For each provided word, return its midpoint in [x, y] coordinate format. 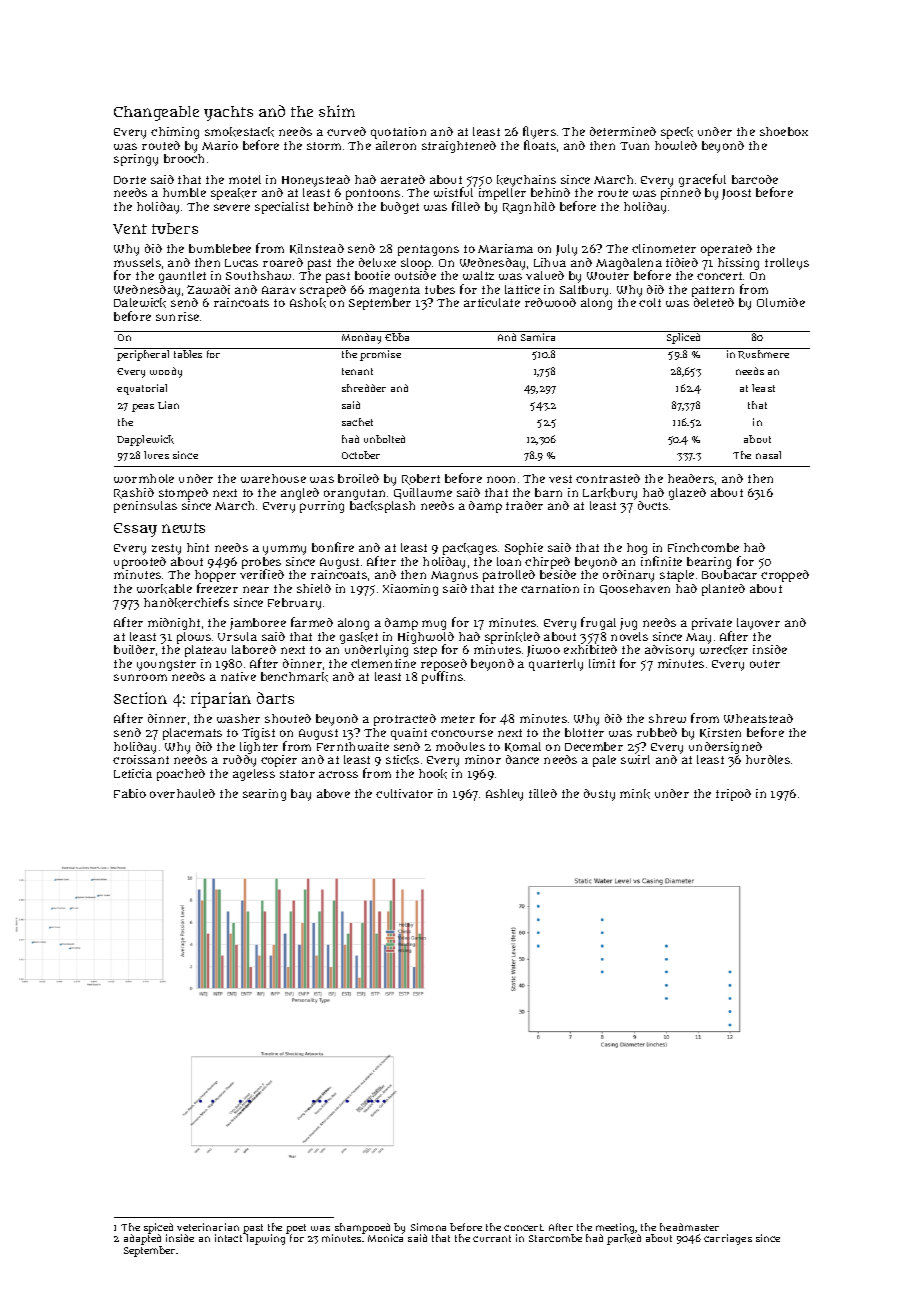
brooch [184, 158]
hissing [738, 264]
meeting [616, 1228]
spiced [158, 1228]
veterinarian [208, 1227]
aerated [403, 179]
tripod [733, 795]
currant [492, 1238]
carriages [728, 1239]
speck [677, 133]
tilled [543, 793]
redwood [550, 302]
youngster [166, 665]
